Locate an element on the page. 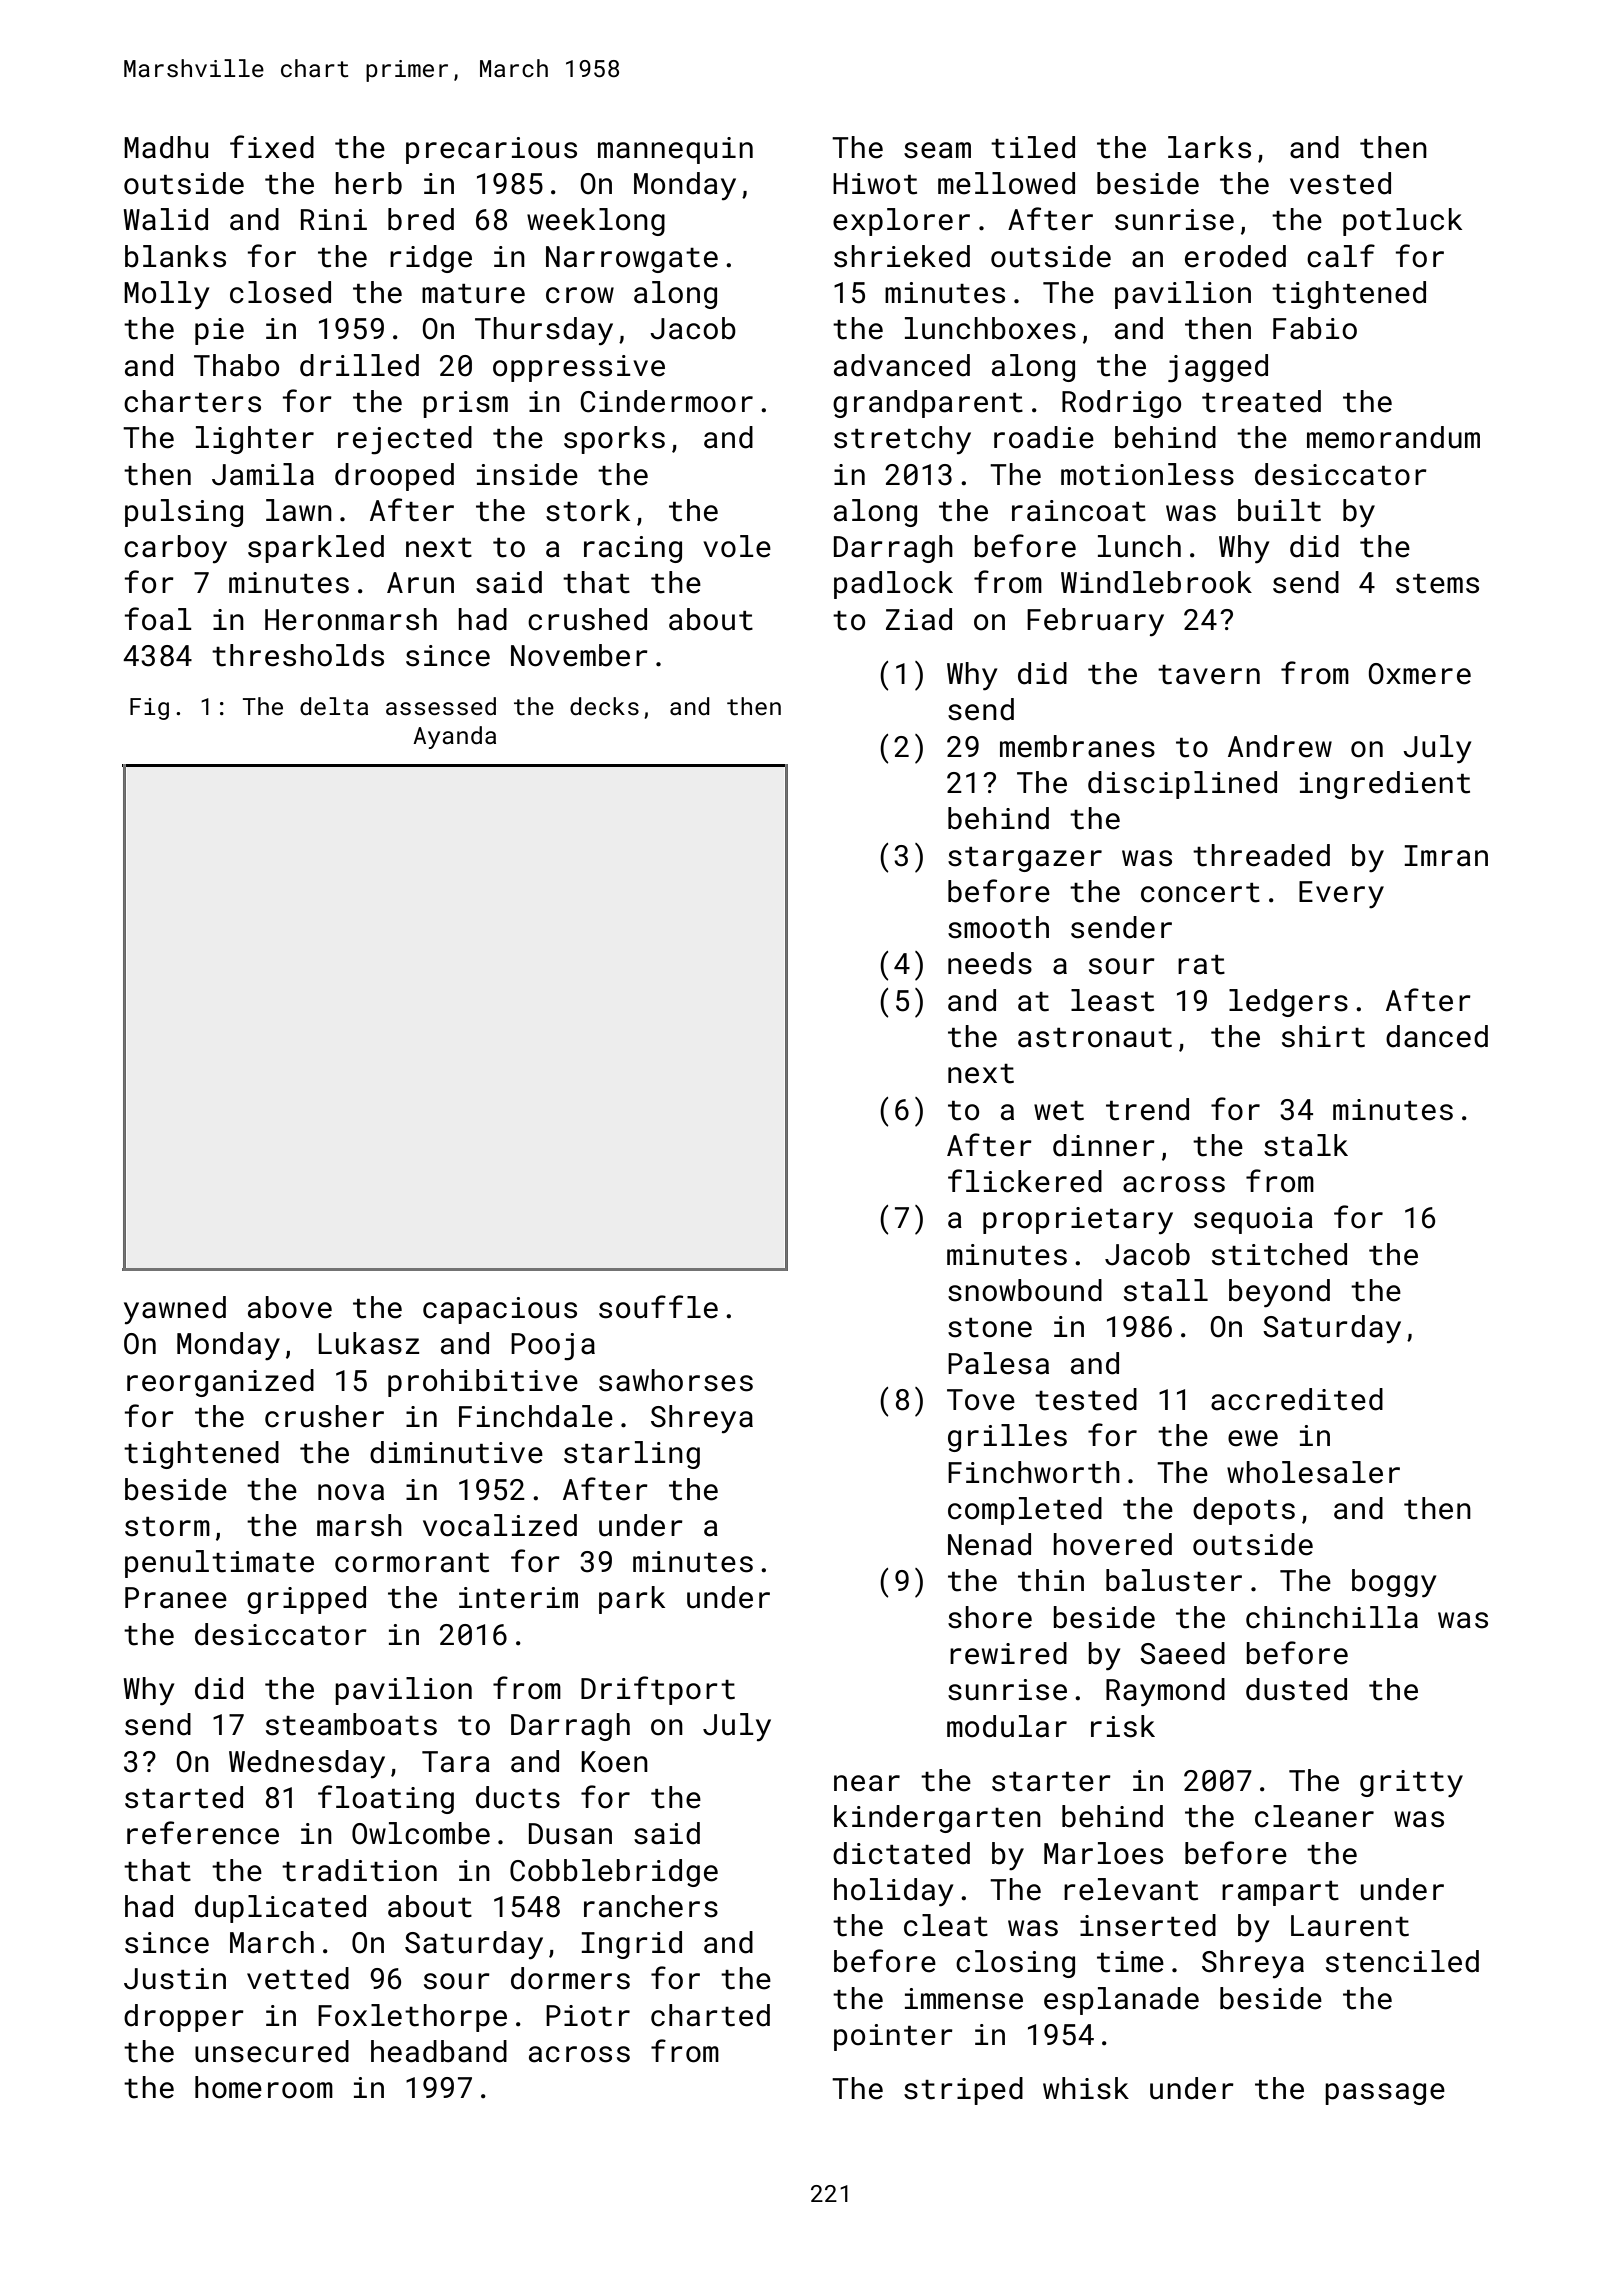 This image has width=1620, height=2292. homeroom is located at coordinates (264, 2087).
